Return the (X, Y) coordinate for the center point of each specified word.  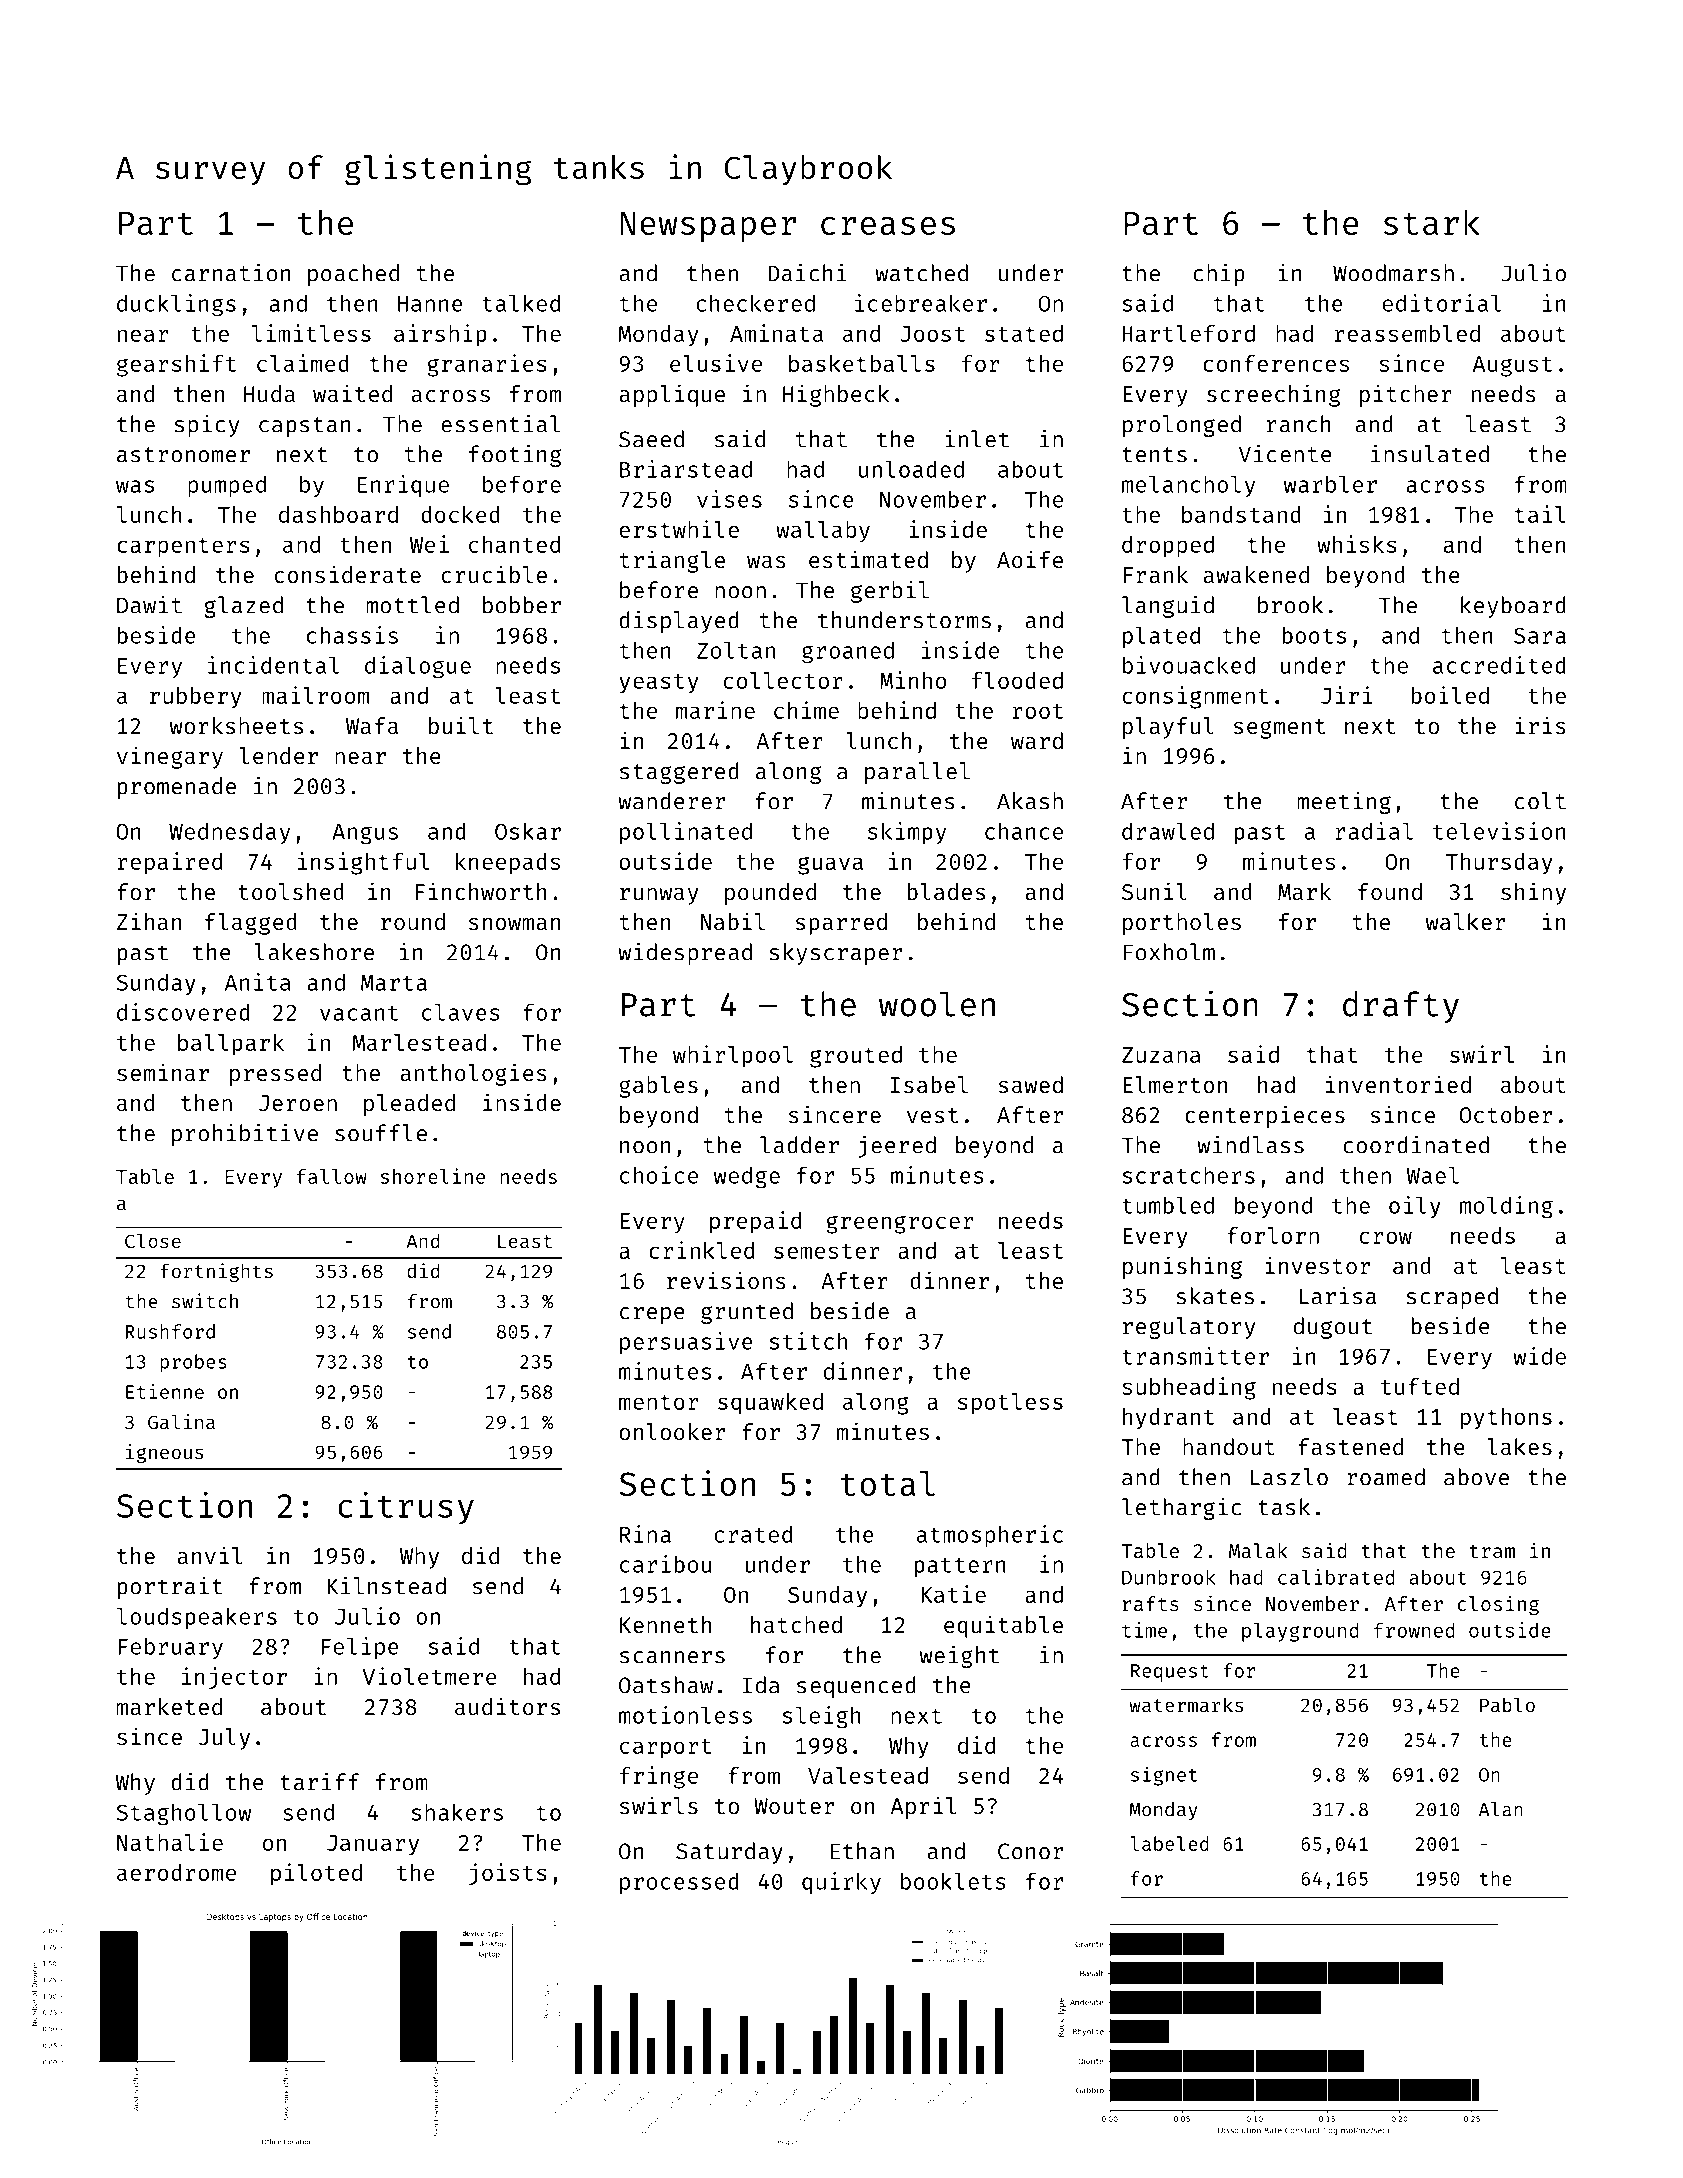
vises (729, 499)
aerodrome (176, 1872)
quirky (841, 1883)
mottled (412, 605)
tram (1492, 1551)
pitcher (1406, 395)
